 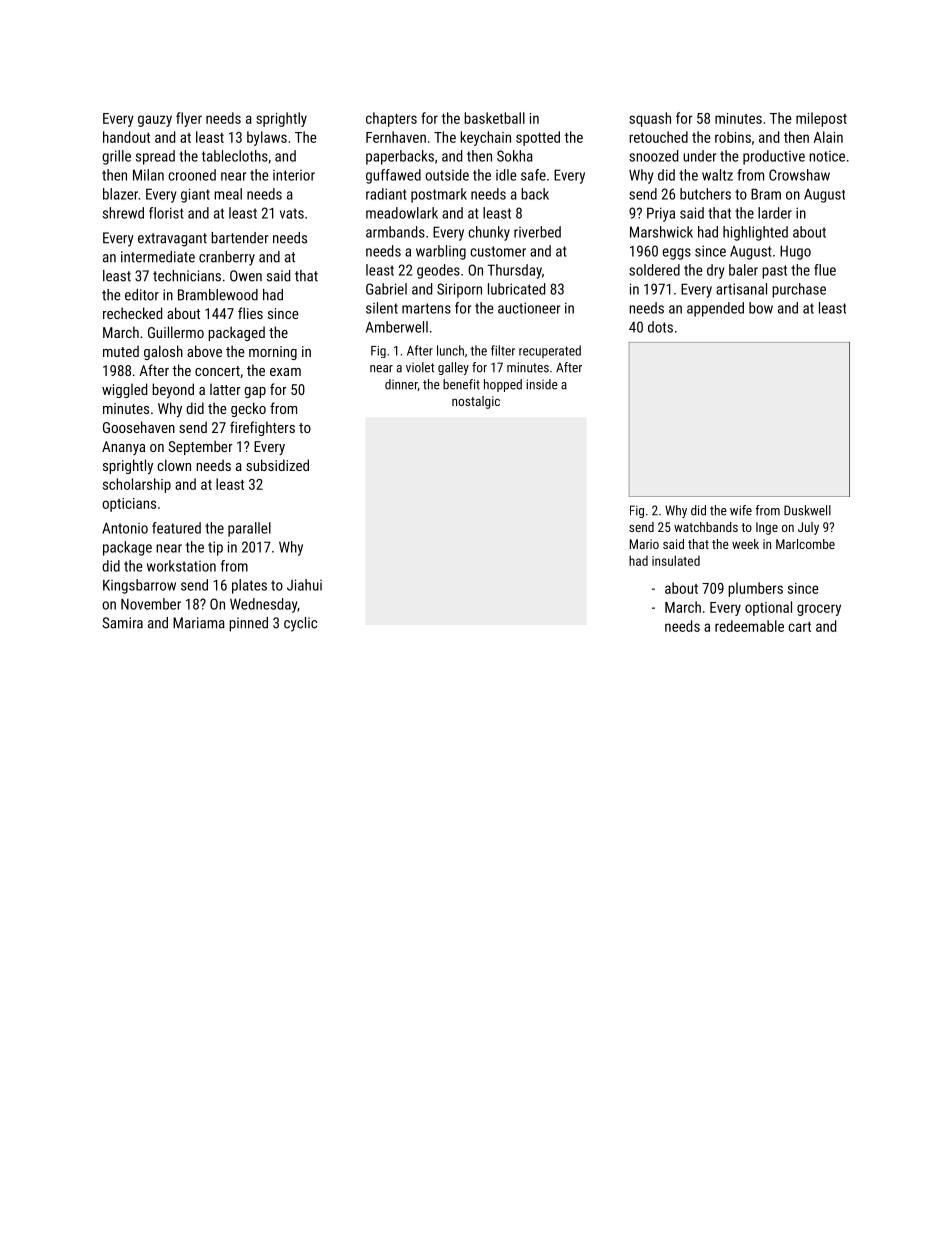 What do you see at coordinates (166, 213) in the image?
I see `florist` at bounding box center [166, 213].
